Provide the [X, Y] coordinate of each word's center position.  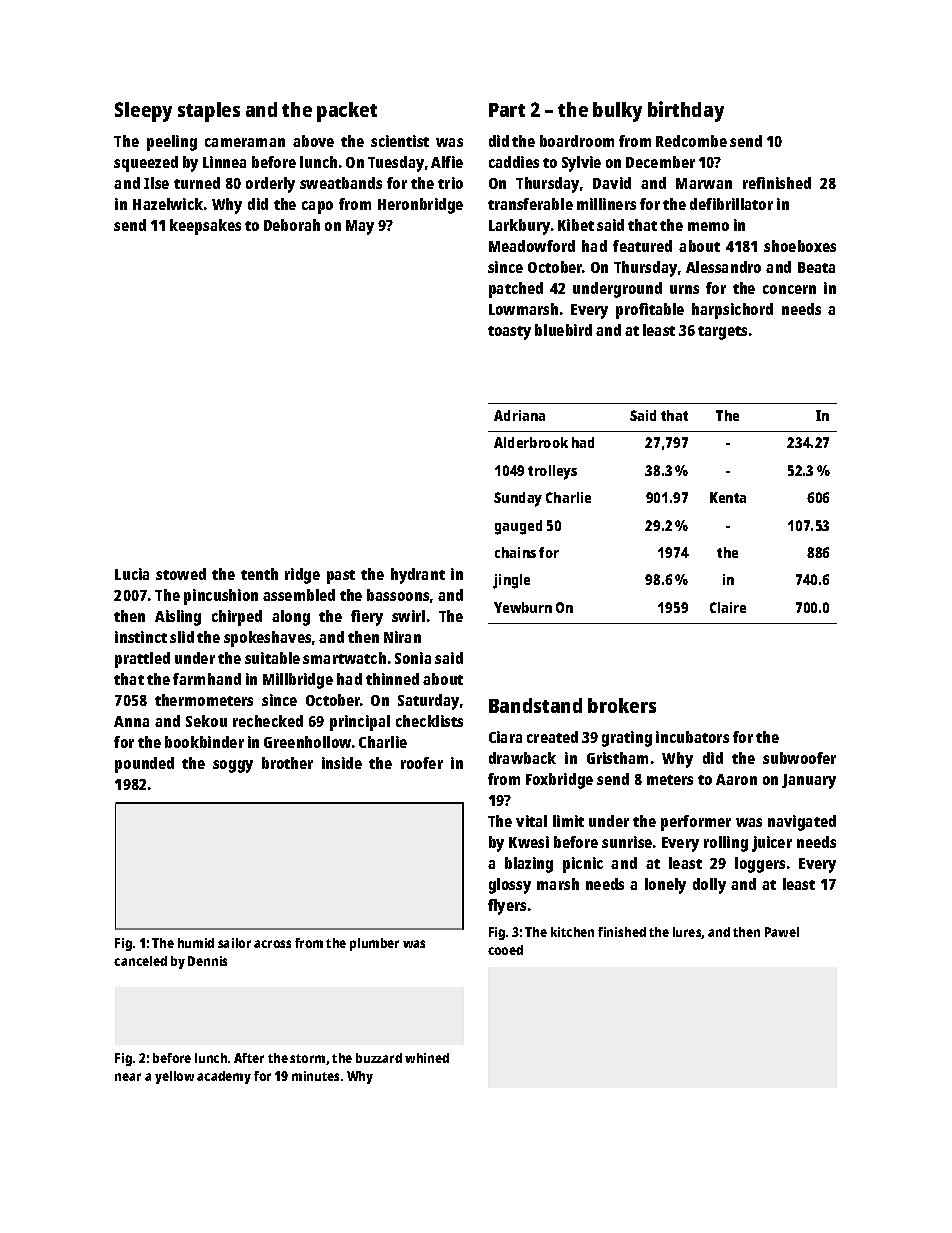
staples [209, 112]
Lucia [132, 574]
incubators [692, 737]
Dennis [207, 961]
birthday [686, 111]
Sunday [518, 499]
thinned [392, 679]
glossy [510, 886]
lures [687, 933]
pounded [144, 765]
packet [347, 112]
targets [722, 333]
